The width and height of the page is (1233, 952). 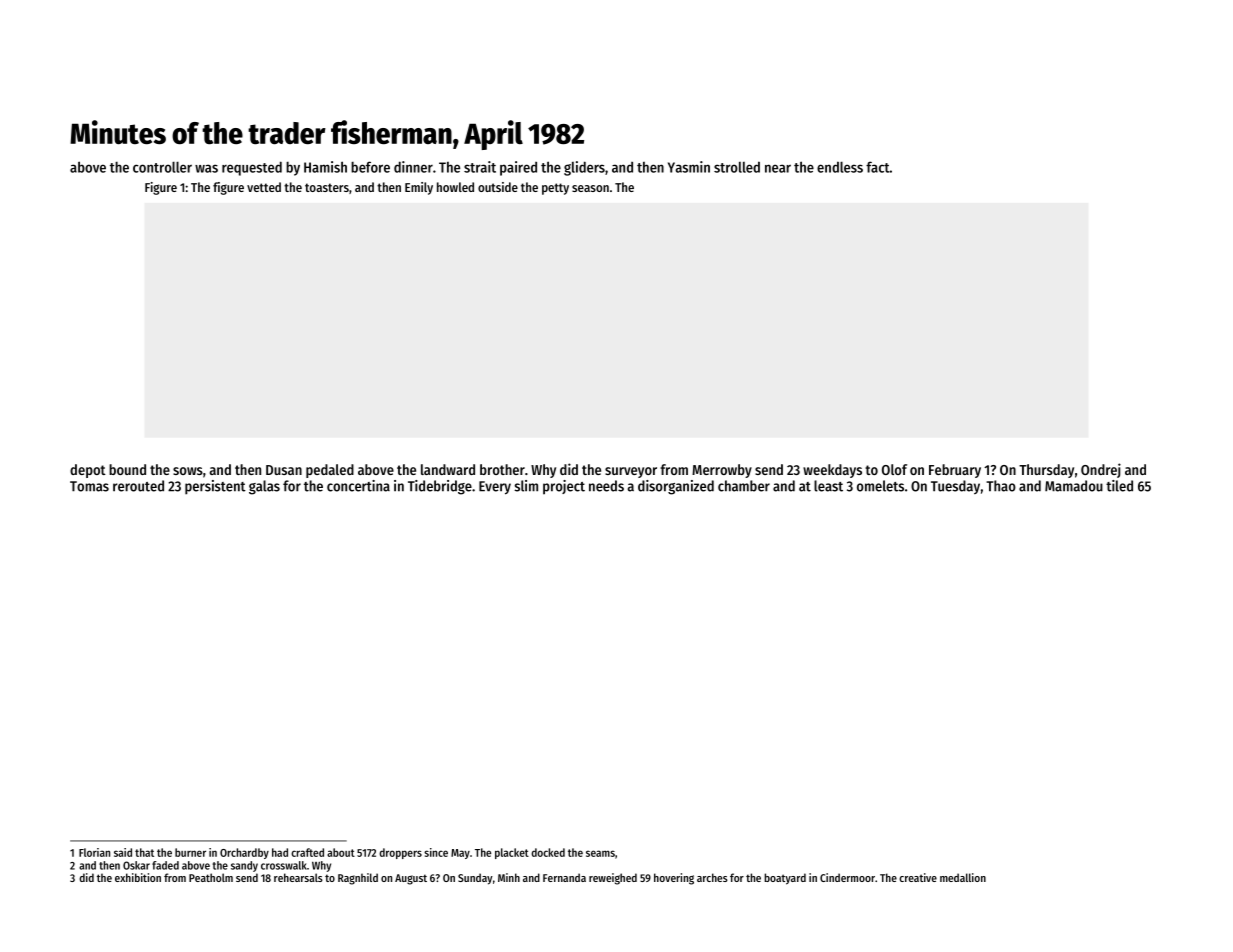 What do you see at coordinates (963, 877) in the page?
I see `medallion` at bounding box center [963, 877].
